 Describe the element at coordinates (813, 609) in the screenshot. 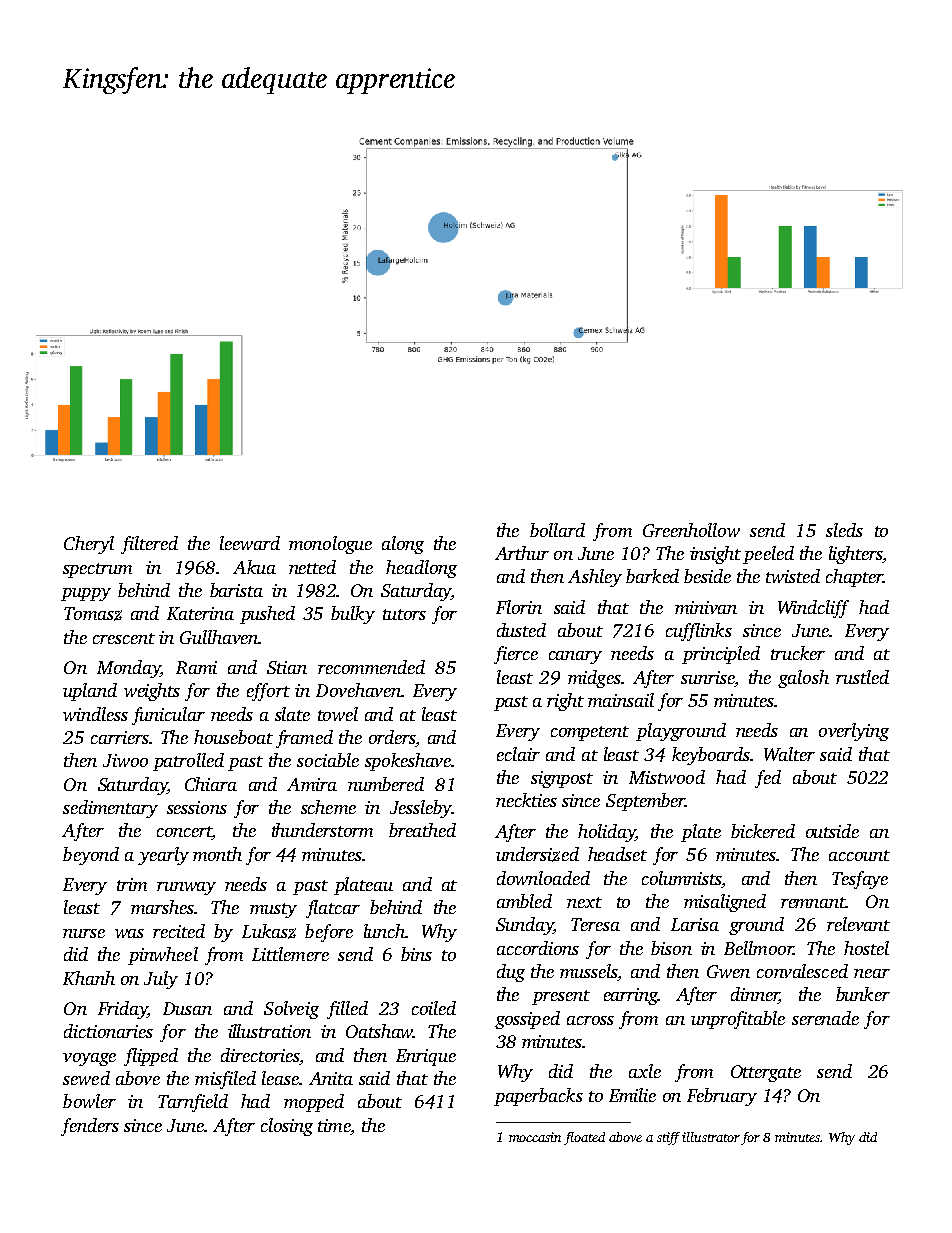

I see `Windcliff` at that location.
